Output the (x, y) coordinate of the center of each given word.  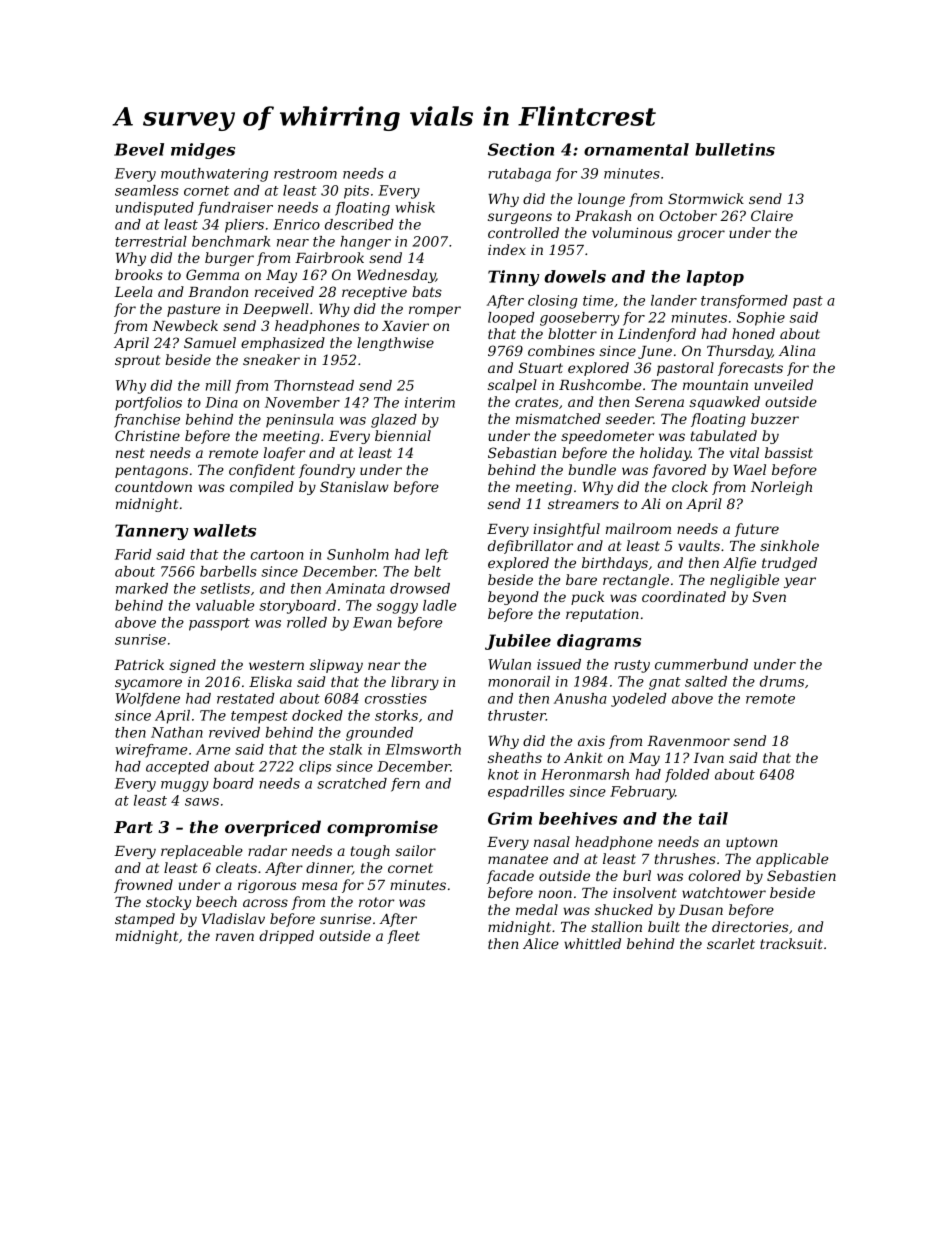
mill (218, 385)
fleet (403, 937)
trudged (789, 564)
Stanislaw (354, 486)
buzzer (775, 419)
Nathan (177, 732)
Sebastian (522, 452)
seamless (147, 190)
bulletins (735, 149)
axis (591, 741)
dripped (286, 937)
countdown (153, 486)
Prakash (603, 215)
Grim (510, 818)
